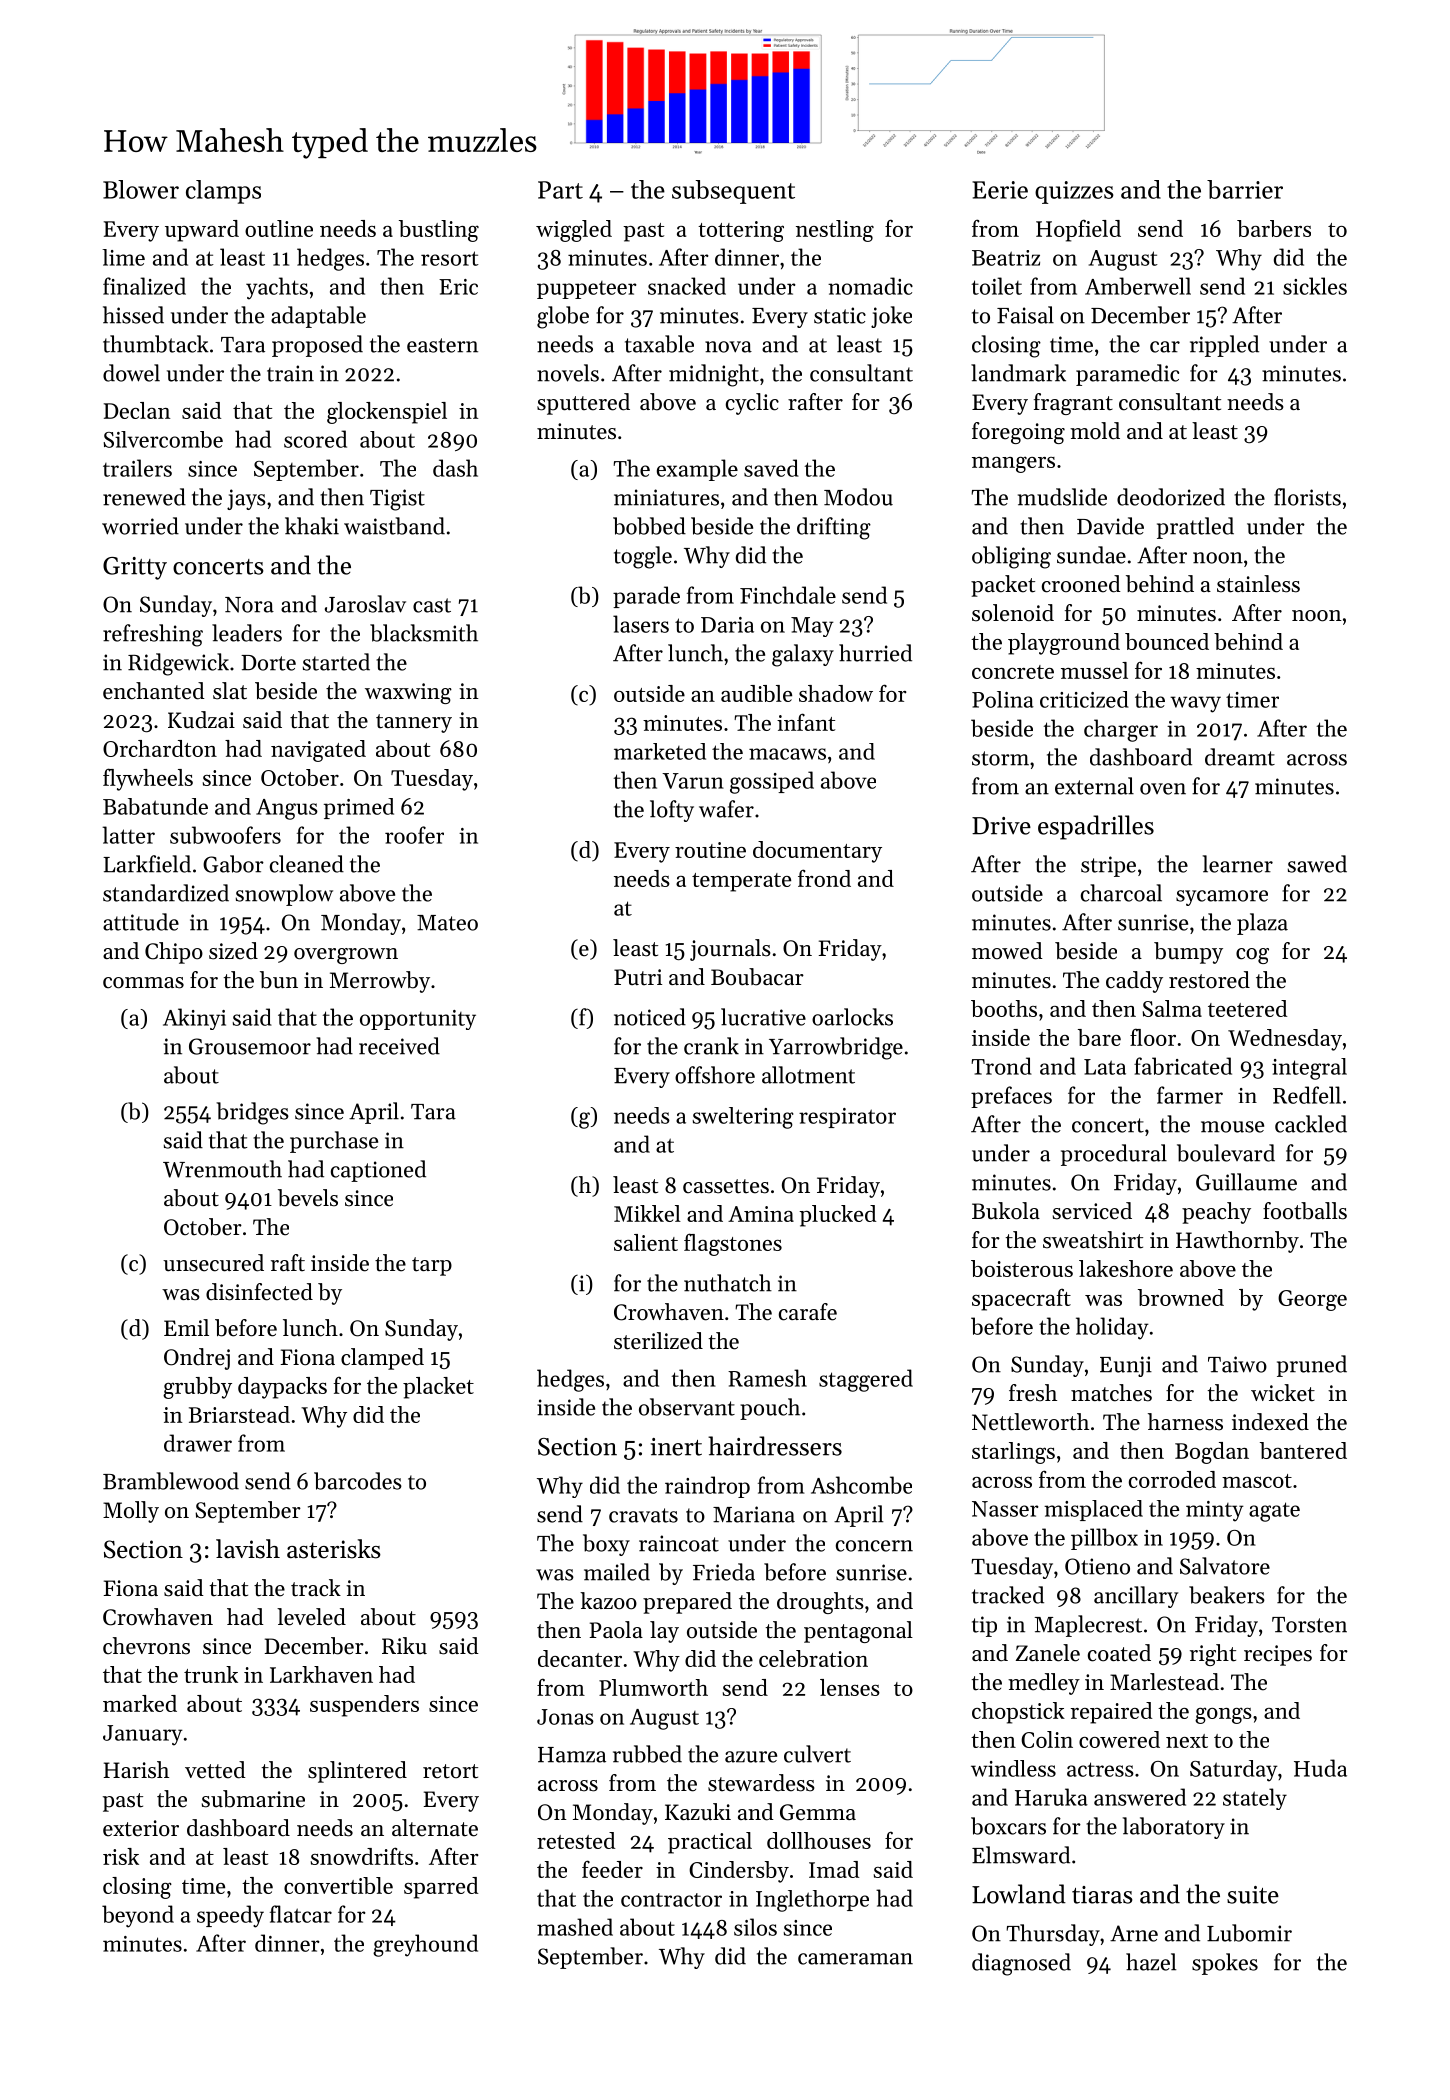  Describe the element at coordinates (141, 189) in the document. I see `Blower` at that location.
